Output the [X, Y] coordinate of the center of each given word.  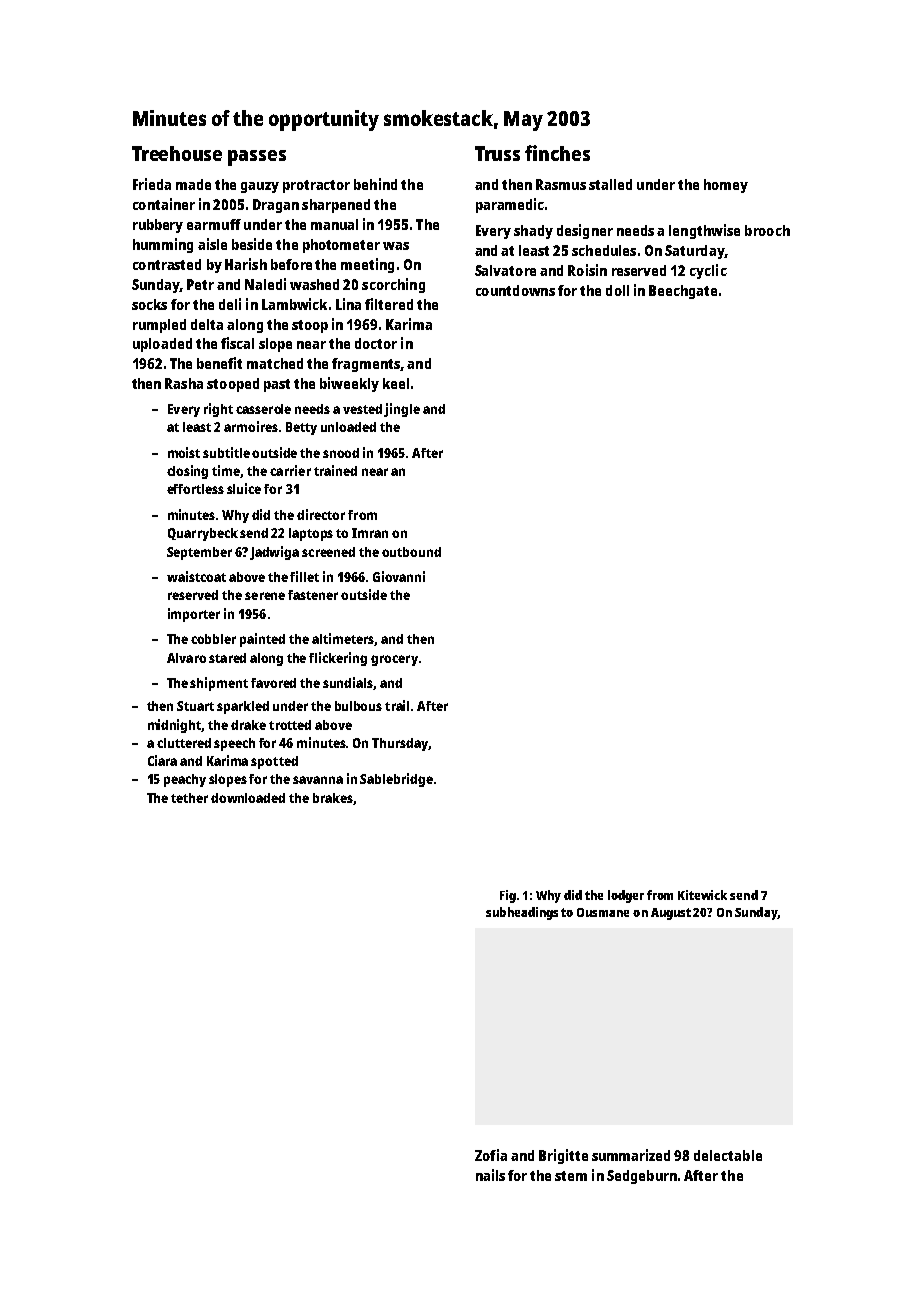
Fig [508, 896]
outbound [411, 552]
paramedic [510, 205]
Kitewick [702, 895]
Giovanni [399, 576]
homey [726, 186]
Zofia [491, 1155]
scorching [393, 285]
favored [273, 683]
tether [189, 798]
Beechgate [683, 292]
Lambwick [294, 304]
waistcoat [196, 576]
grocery [394, 660]
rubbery [158, 226]
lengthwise [704, 231]
